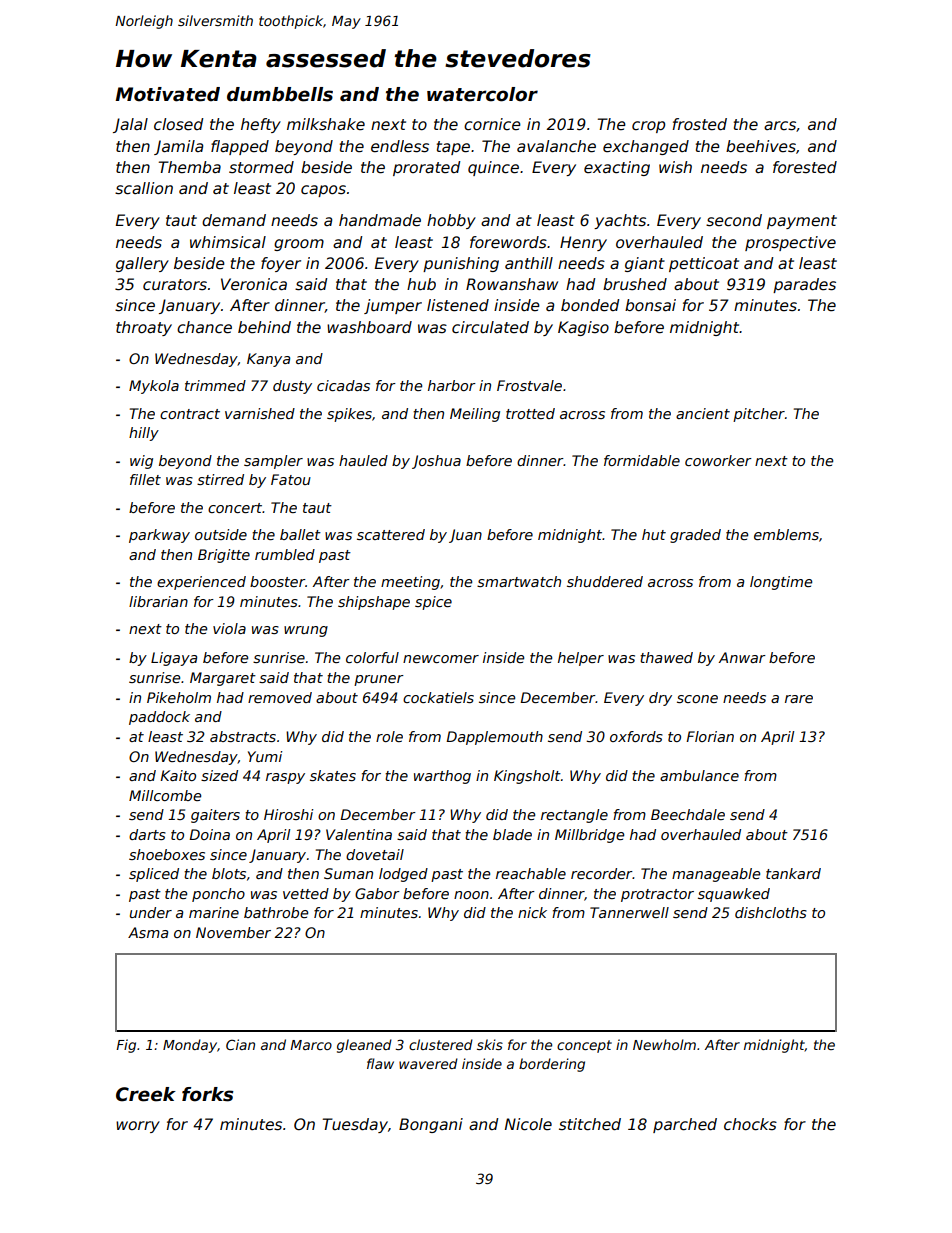 The height and width of the screenshot is (1233, 952). Describe the element at coordinates (138, 1127) in the screenshot. I see `worry` at that location.
